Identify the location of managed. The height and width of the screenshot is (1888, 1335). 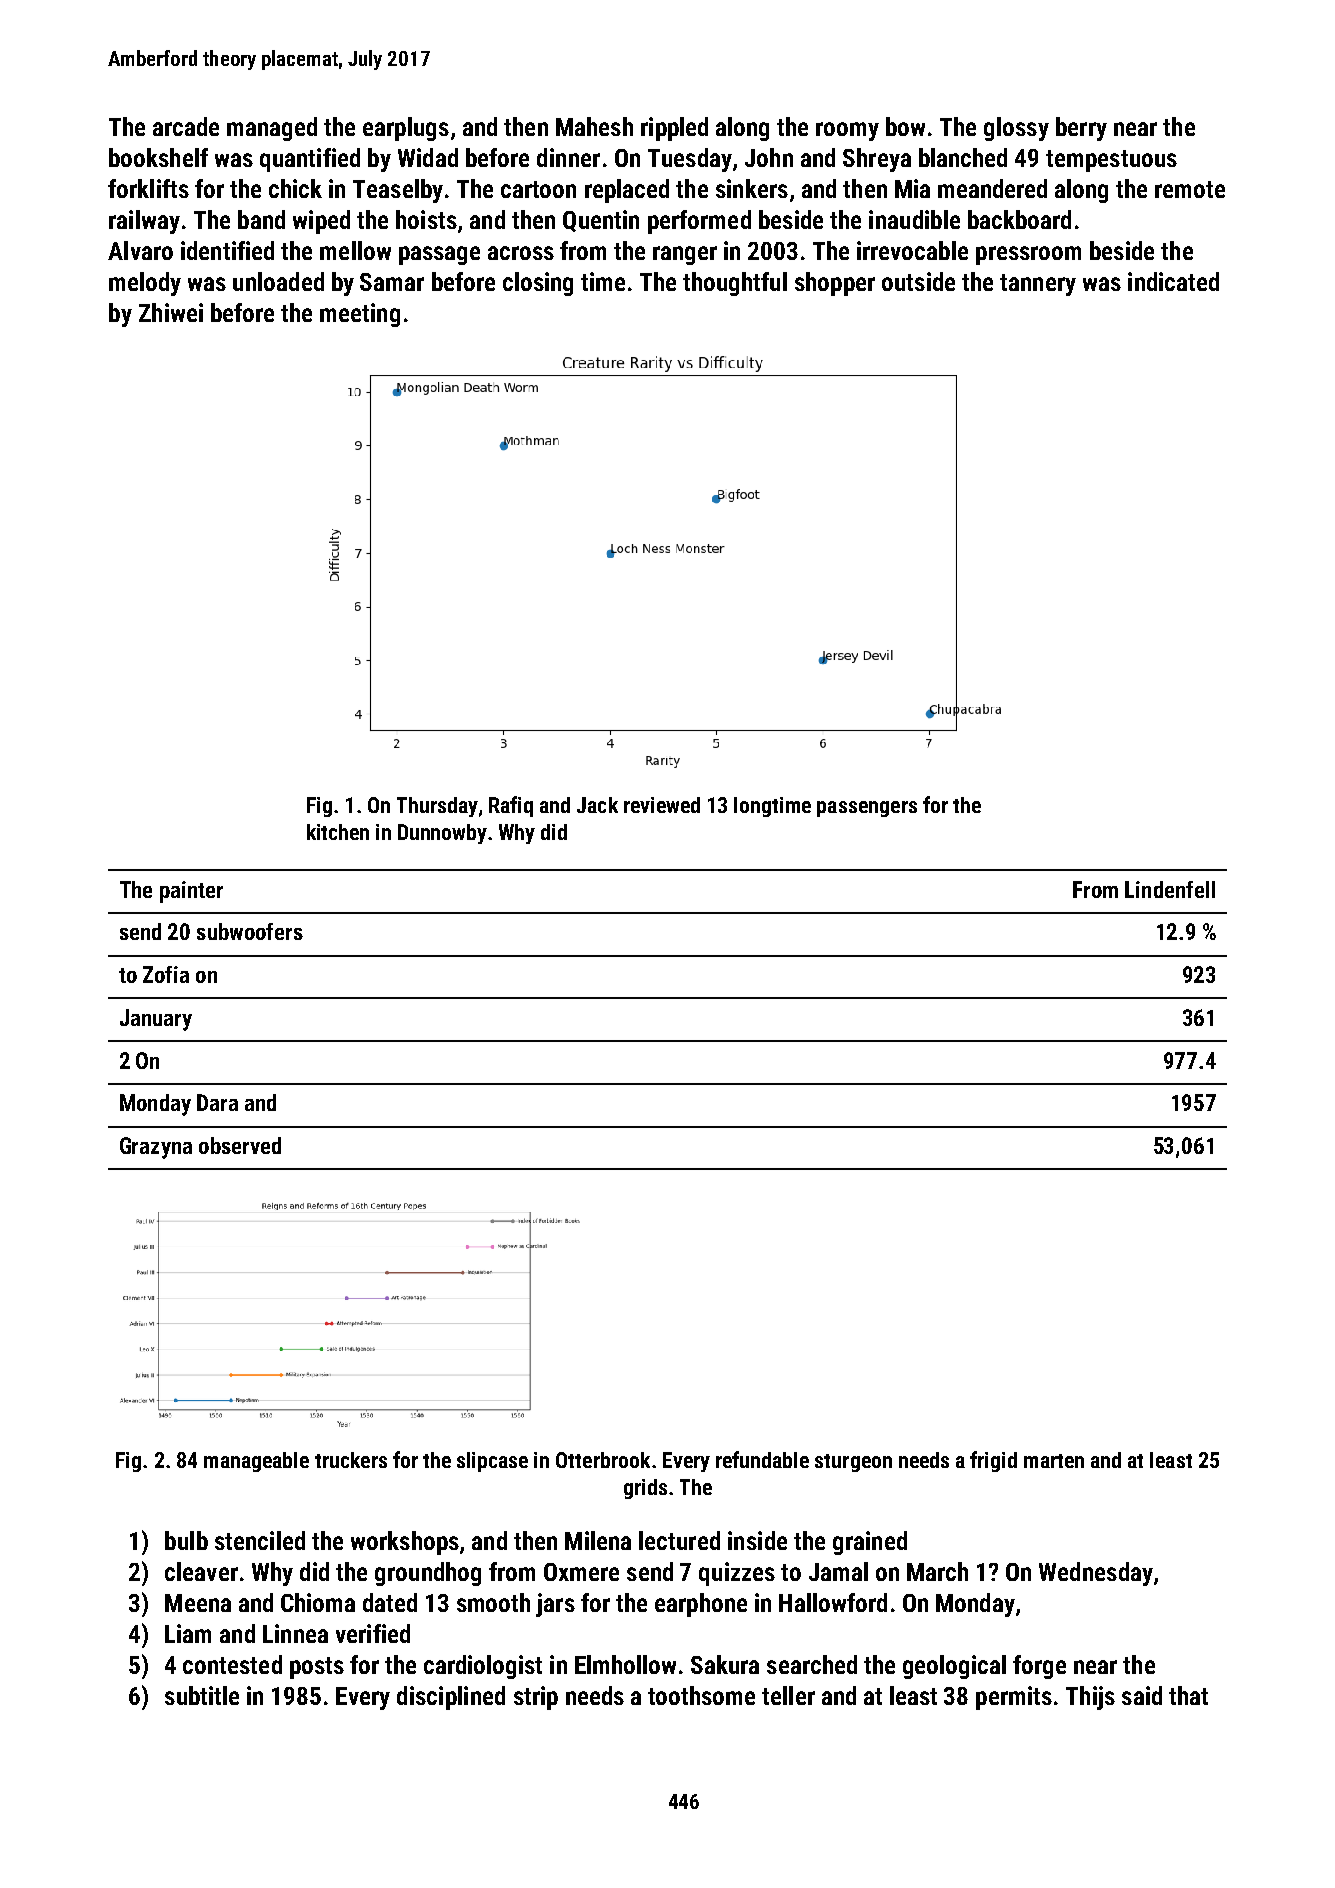
(272, 129).
